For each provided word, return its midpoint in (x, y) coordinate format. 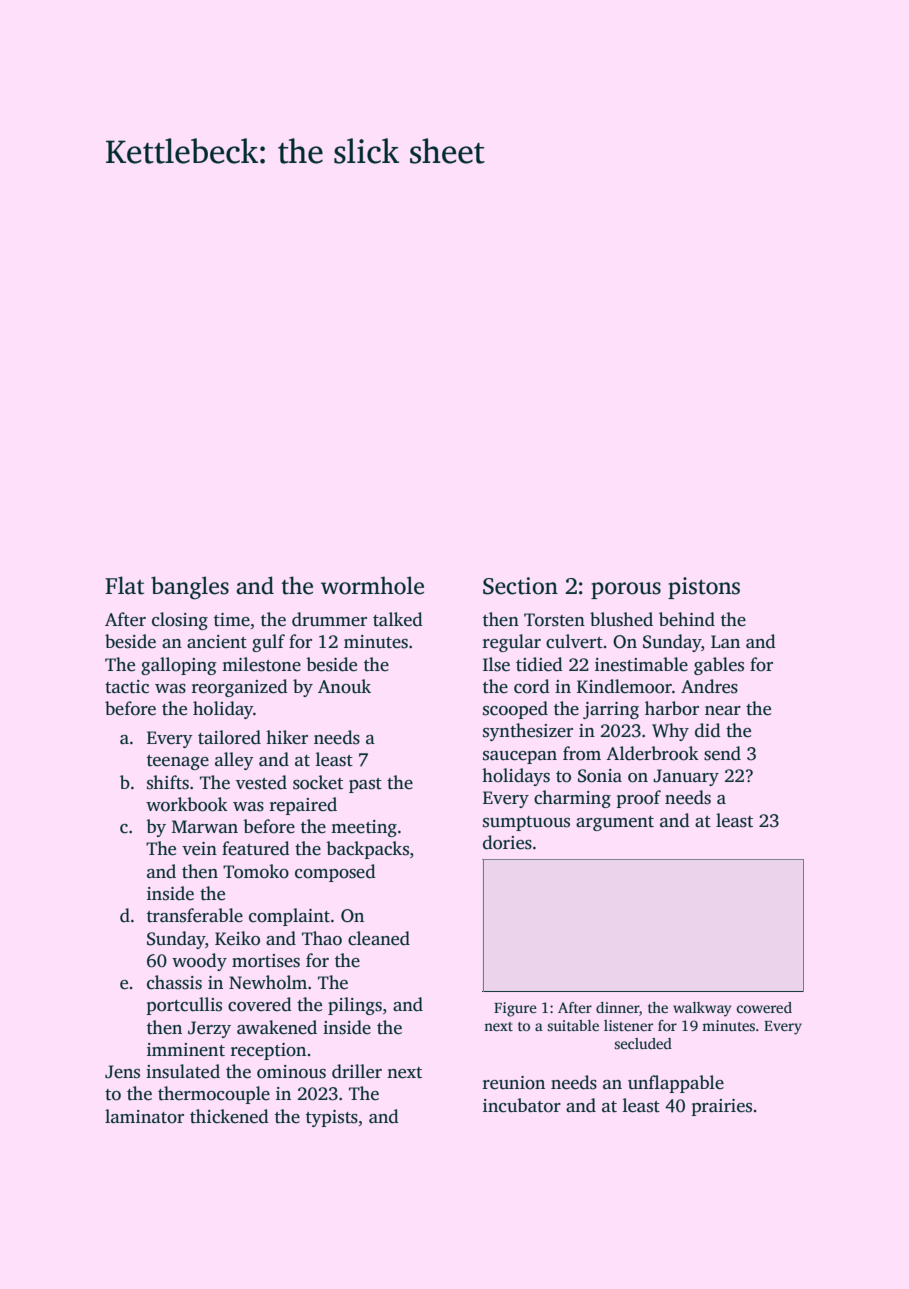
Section (520, 586)
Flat (124, 585)
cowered (764, 1007)
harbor (672, 708)
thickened (229, 1116)
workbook (187, 804)
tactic (127, 687)
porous (626, 590)
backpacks (367, 850)
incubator (522, 1105)
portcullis (184, 1006)
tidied (539, 664)
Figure (515, 1009)
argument (615, 823)
